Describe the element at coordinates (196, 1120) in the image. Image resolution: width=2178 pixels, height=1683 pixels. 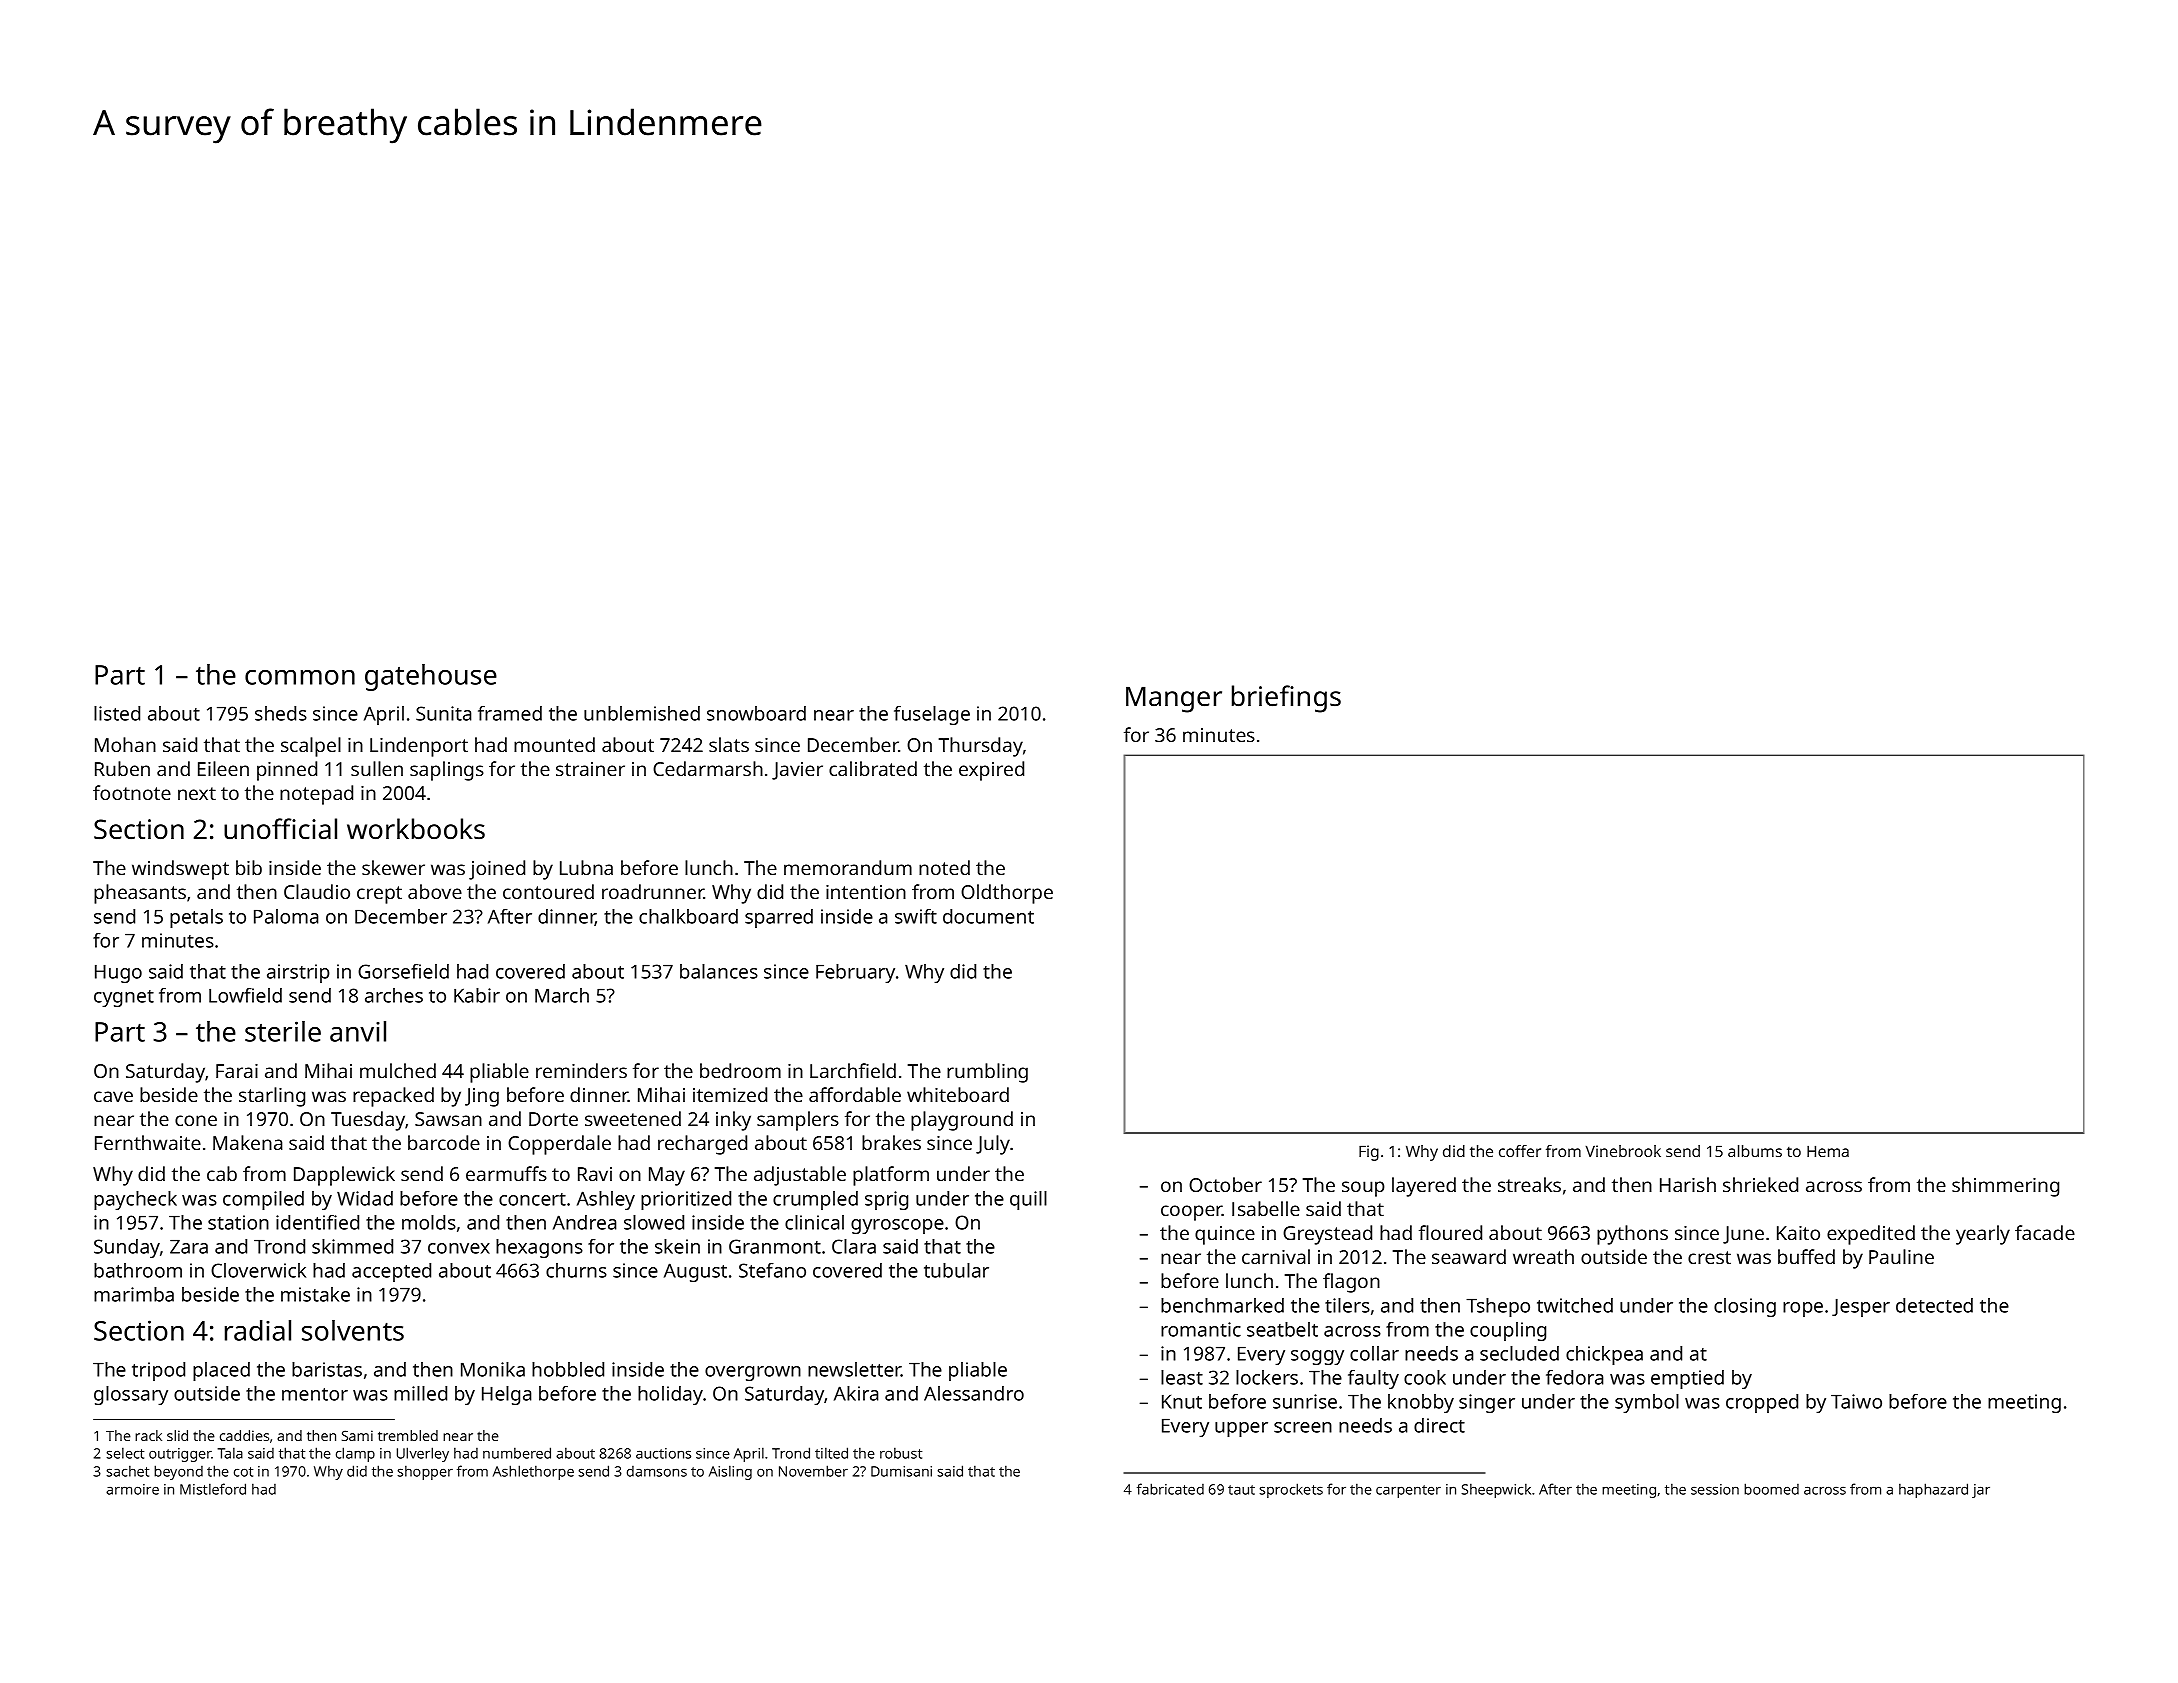
I see `cone` at that location.
